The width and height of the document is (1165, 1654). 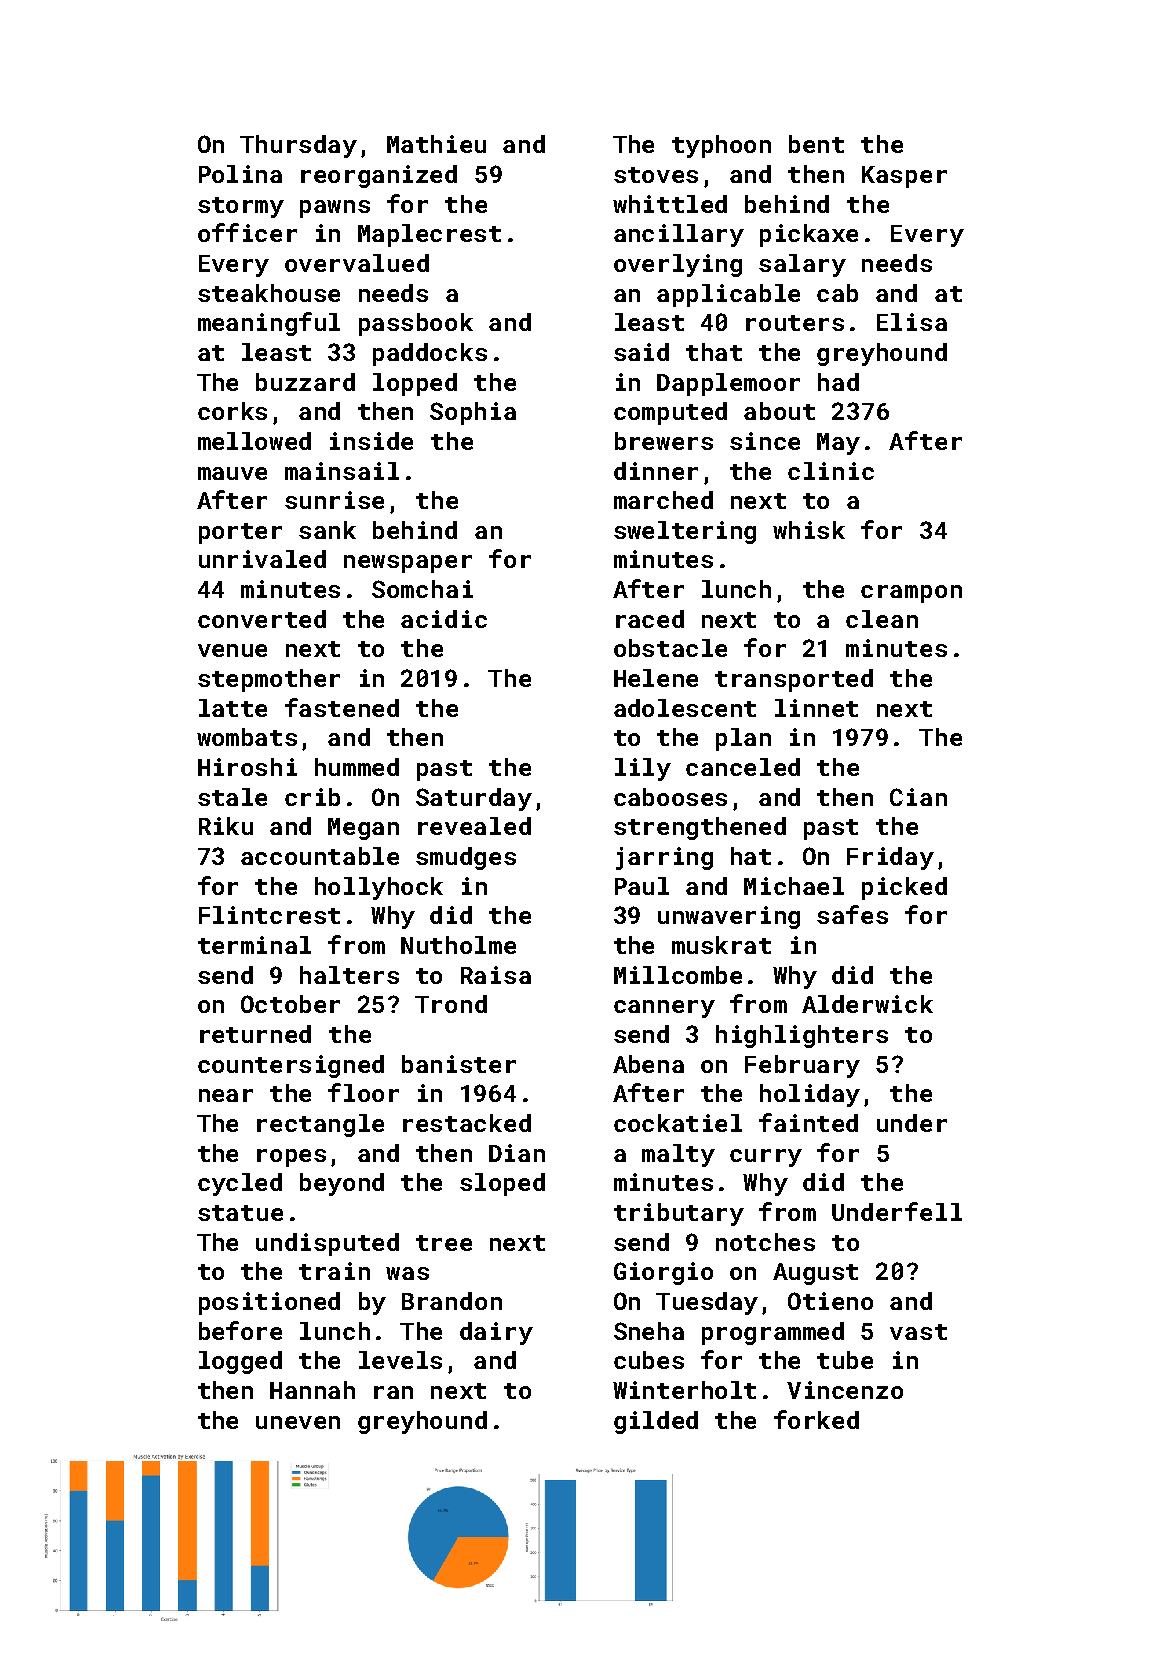 I want to click on cannery, so click(x=664, y=1009).
